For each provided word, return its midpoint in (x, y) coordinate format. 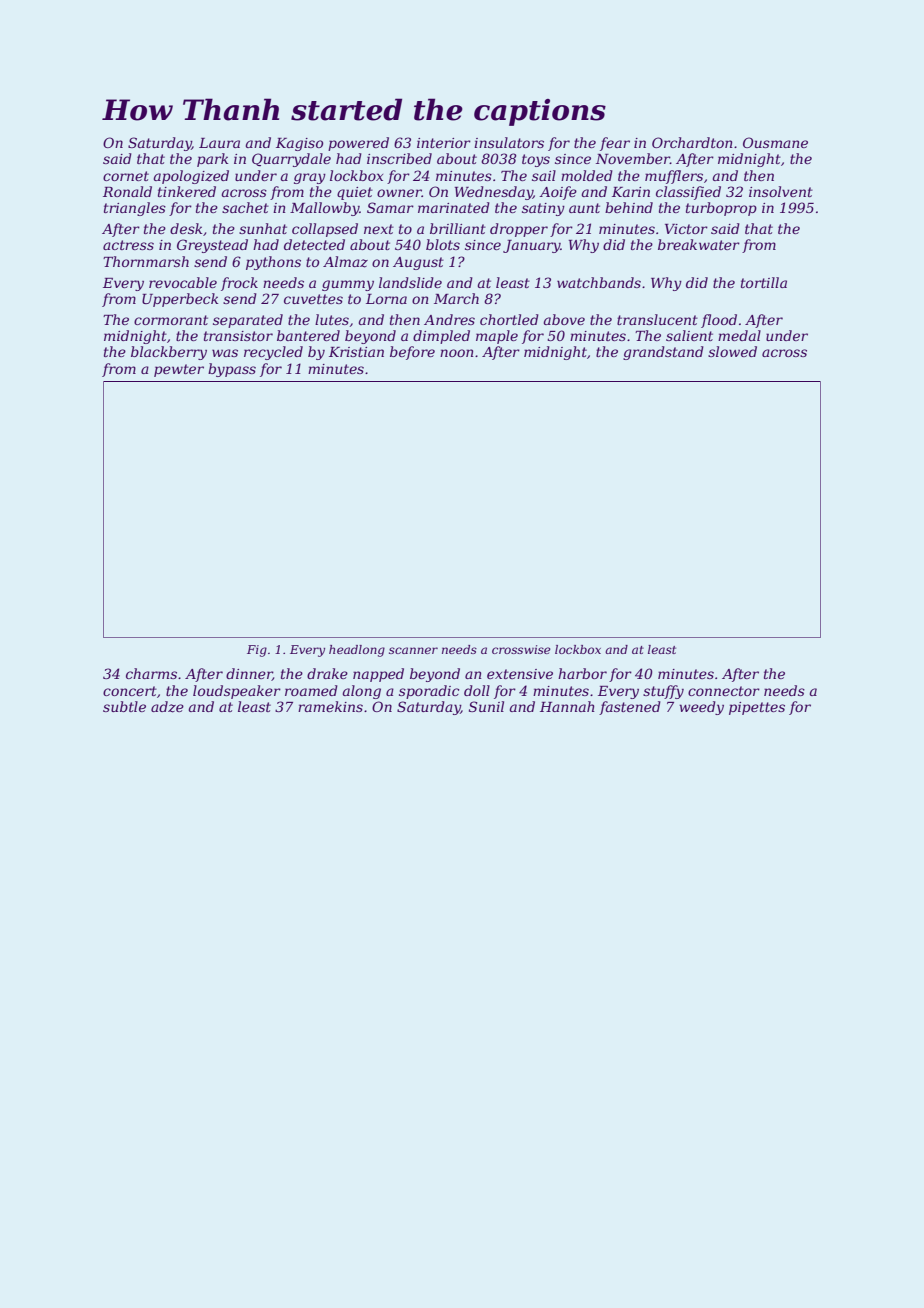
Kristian (356, 352)
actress (128, 245)
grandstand (663, 353)
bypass (232, 370)
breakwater (699, 244)
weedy (701, 708)
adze (167, 707)
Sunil (486, 706)
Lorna (386, 299)
